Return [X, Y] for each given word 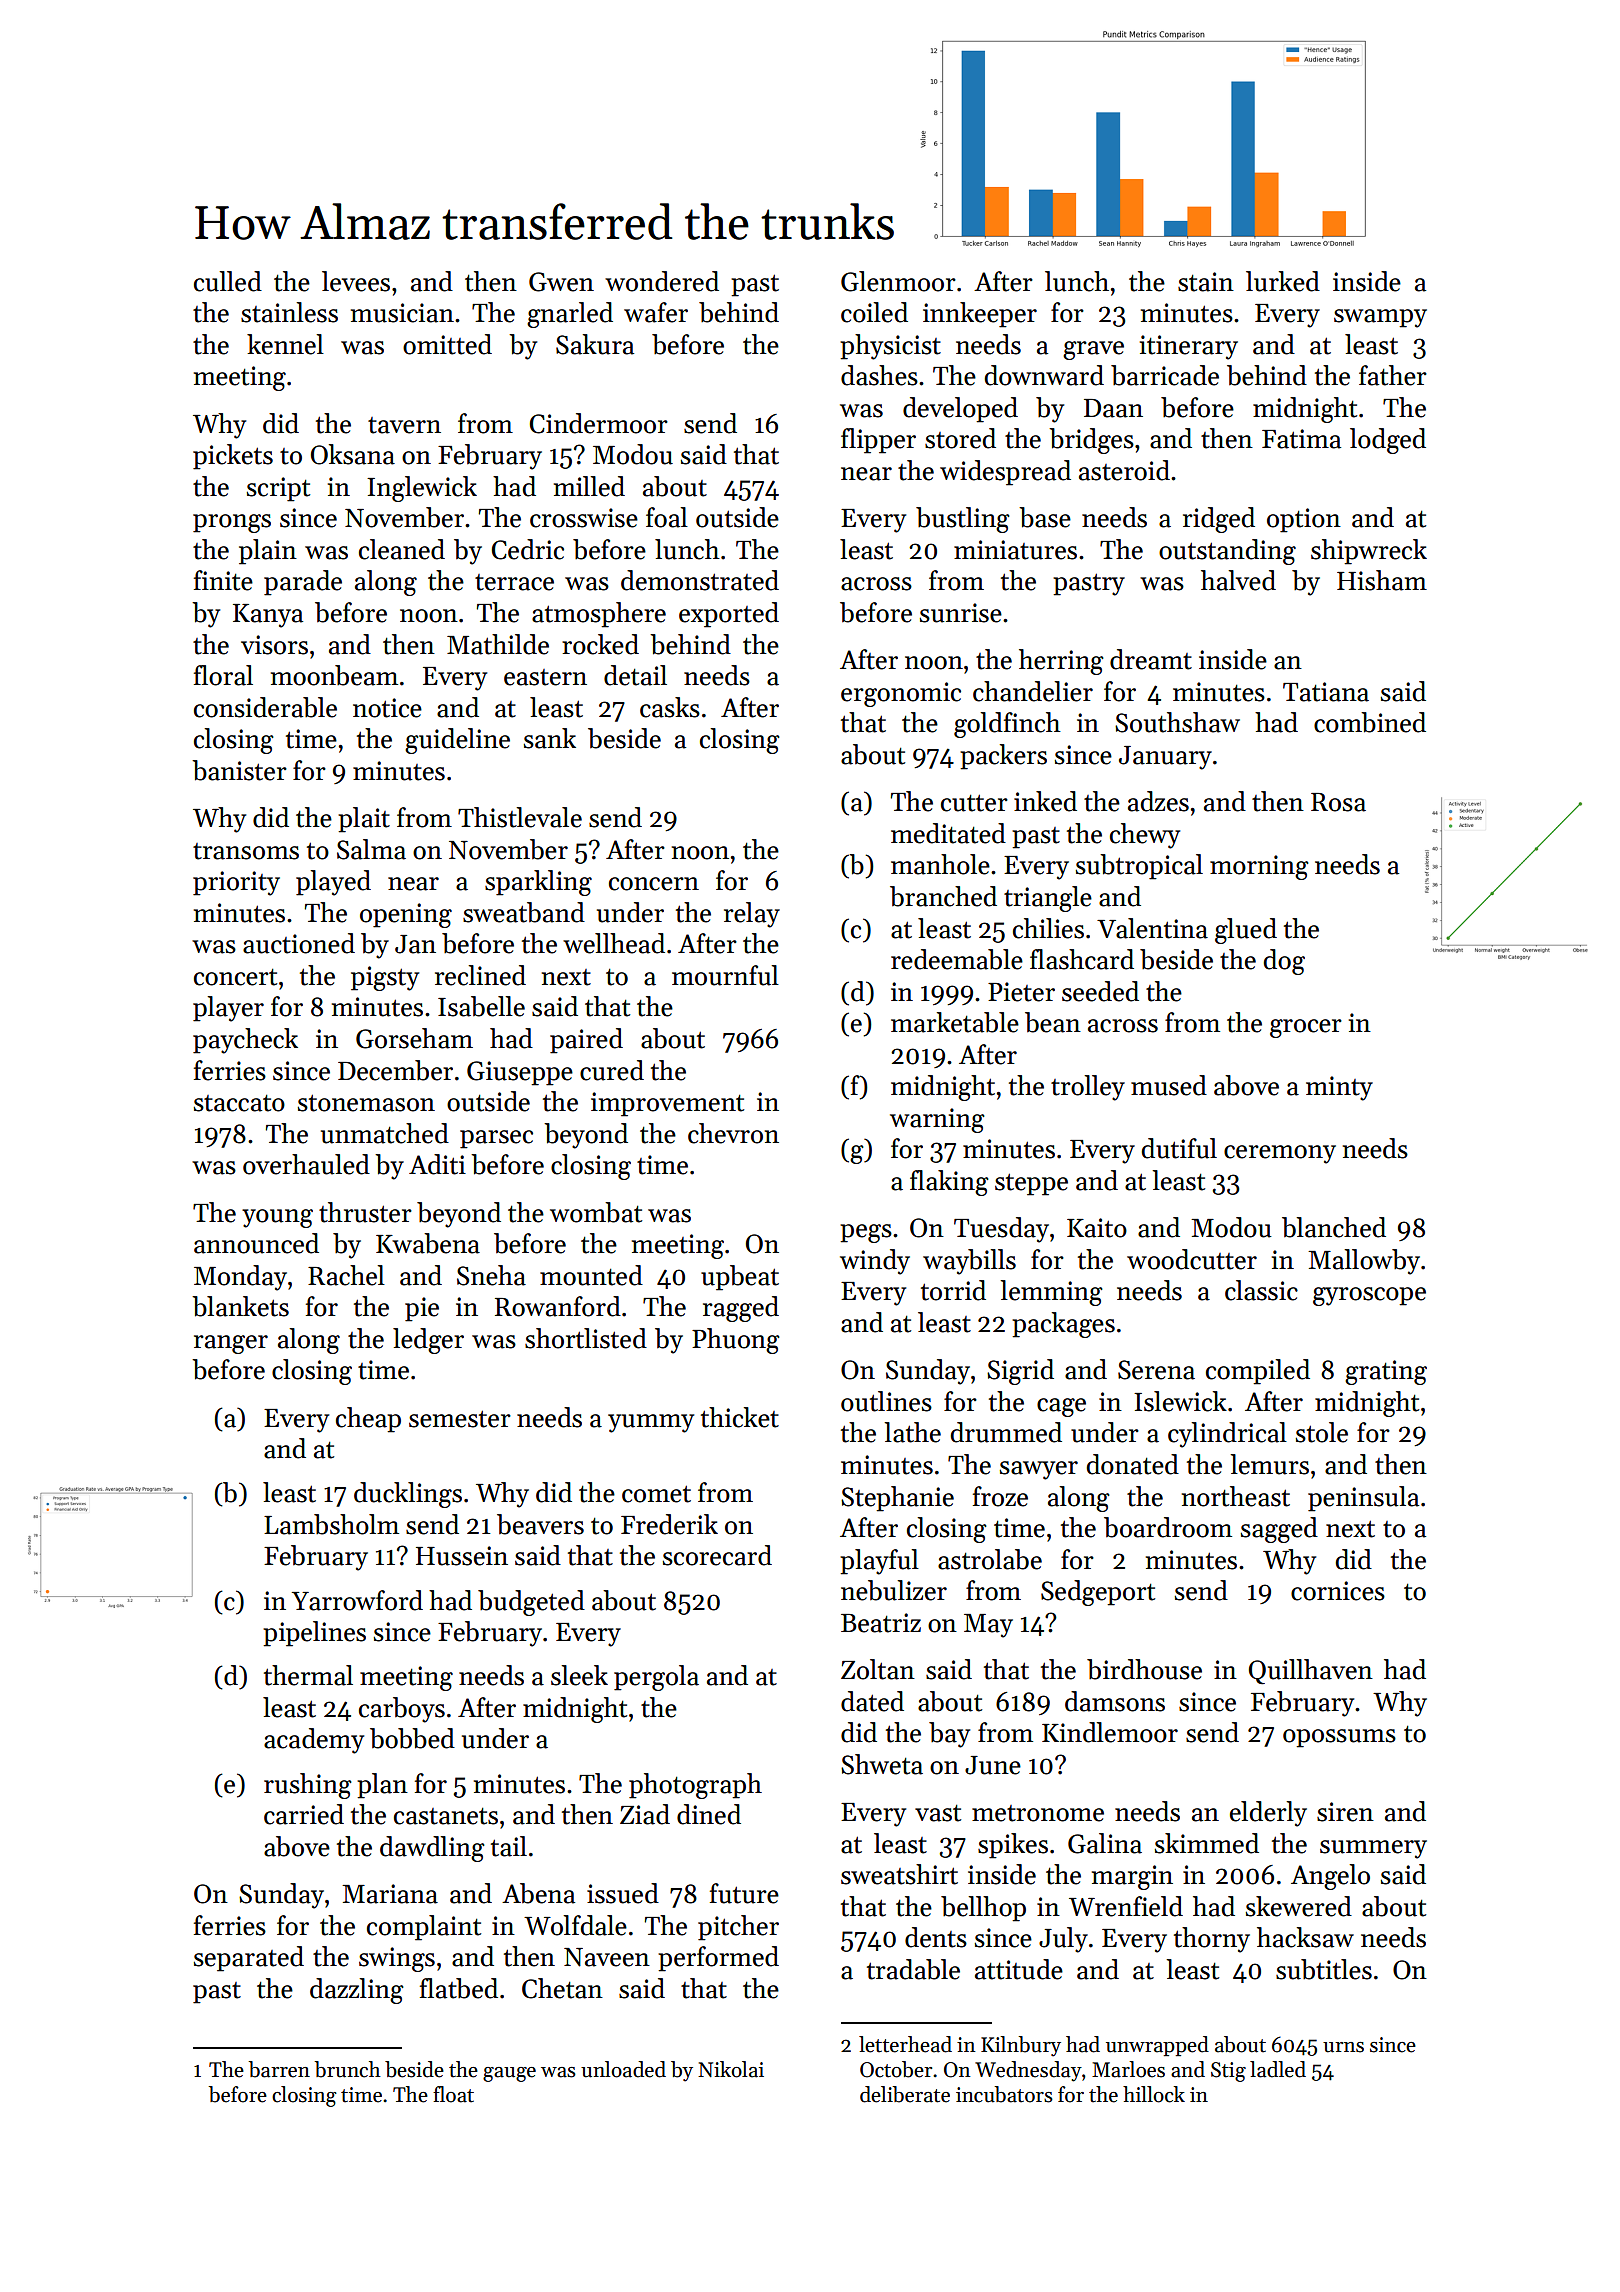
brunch [348, 2069]
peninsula [1363, 1499]
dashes [879, 375]
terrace [514, 582]
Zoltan [878, 1669]
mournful [725, 975]
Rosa [1338, 802]
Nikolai [731, 2069]
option [1304, 520]
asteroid [1124, 470]
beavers [540, 1524]
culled [228, 281]
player [228, 1009]
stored [960, 438]
